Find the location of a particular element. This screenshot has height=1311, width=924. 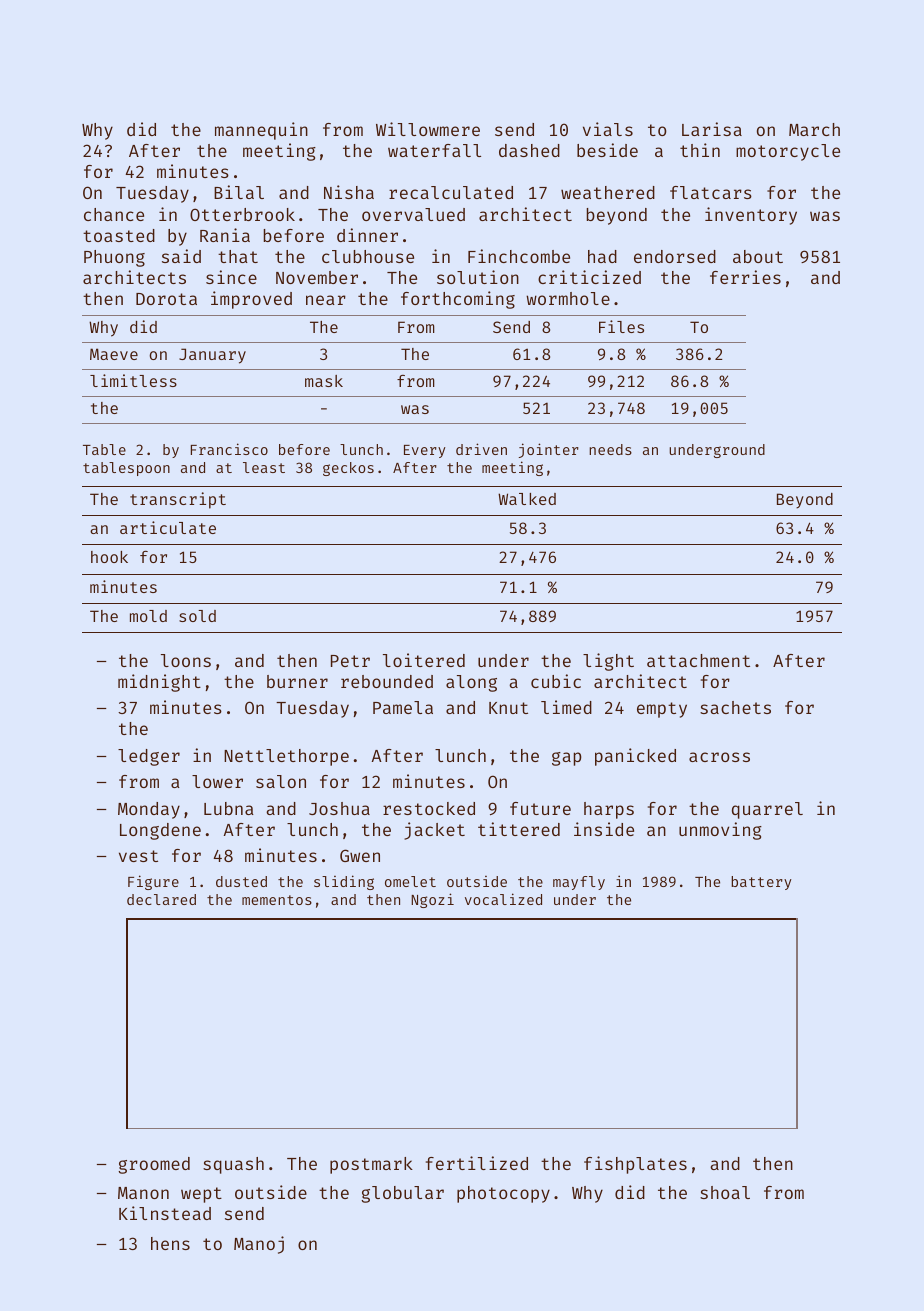

restocked is located at coordinates (429, 808).
